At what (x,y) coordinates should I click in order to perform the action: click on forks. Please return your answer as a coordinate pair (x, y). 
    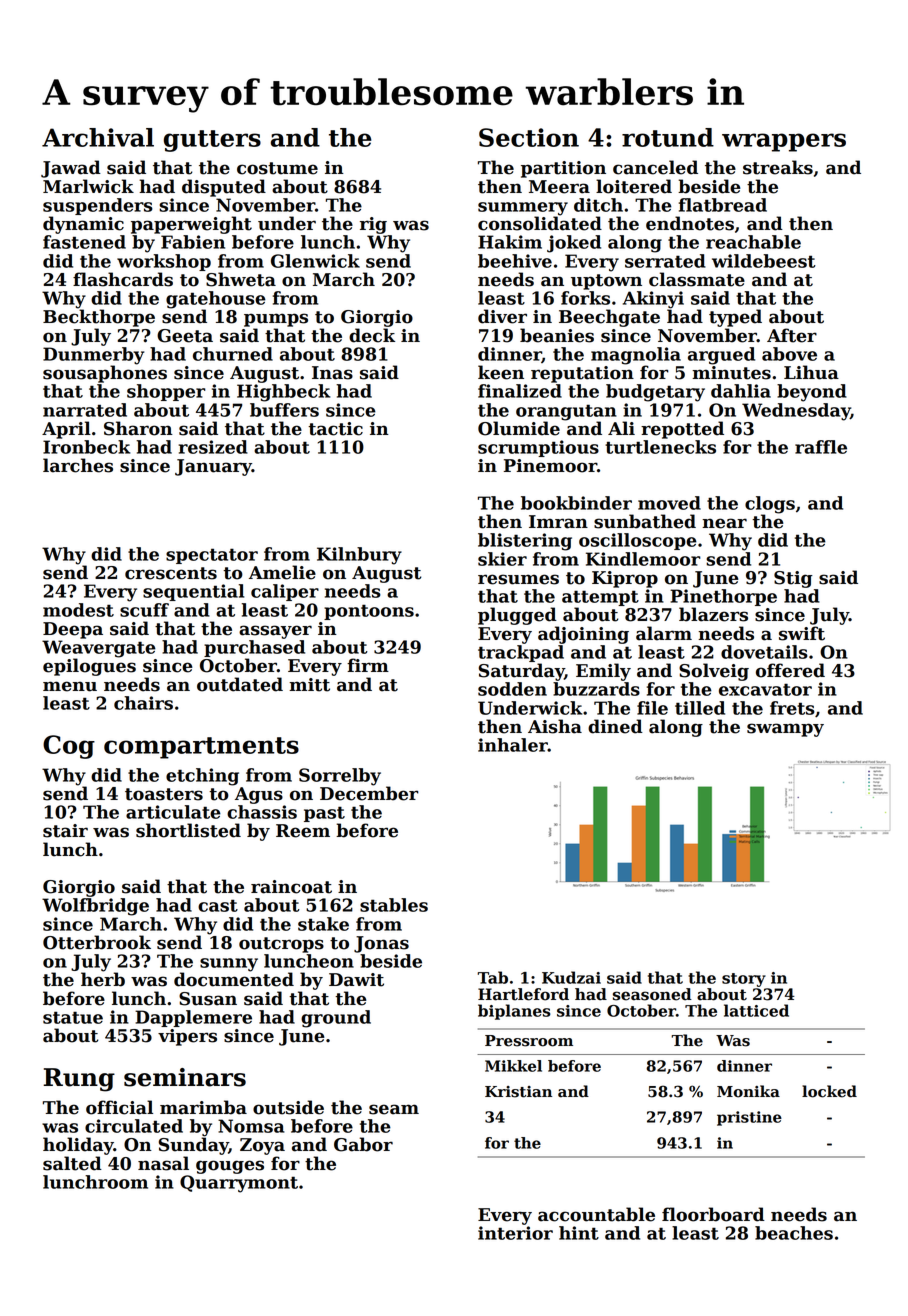
    Looking at the image, I should click on (585, 298).
